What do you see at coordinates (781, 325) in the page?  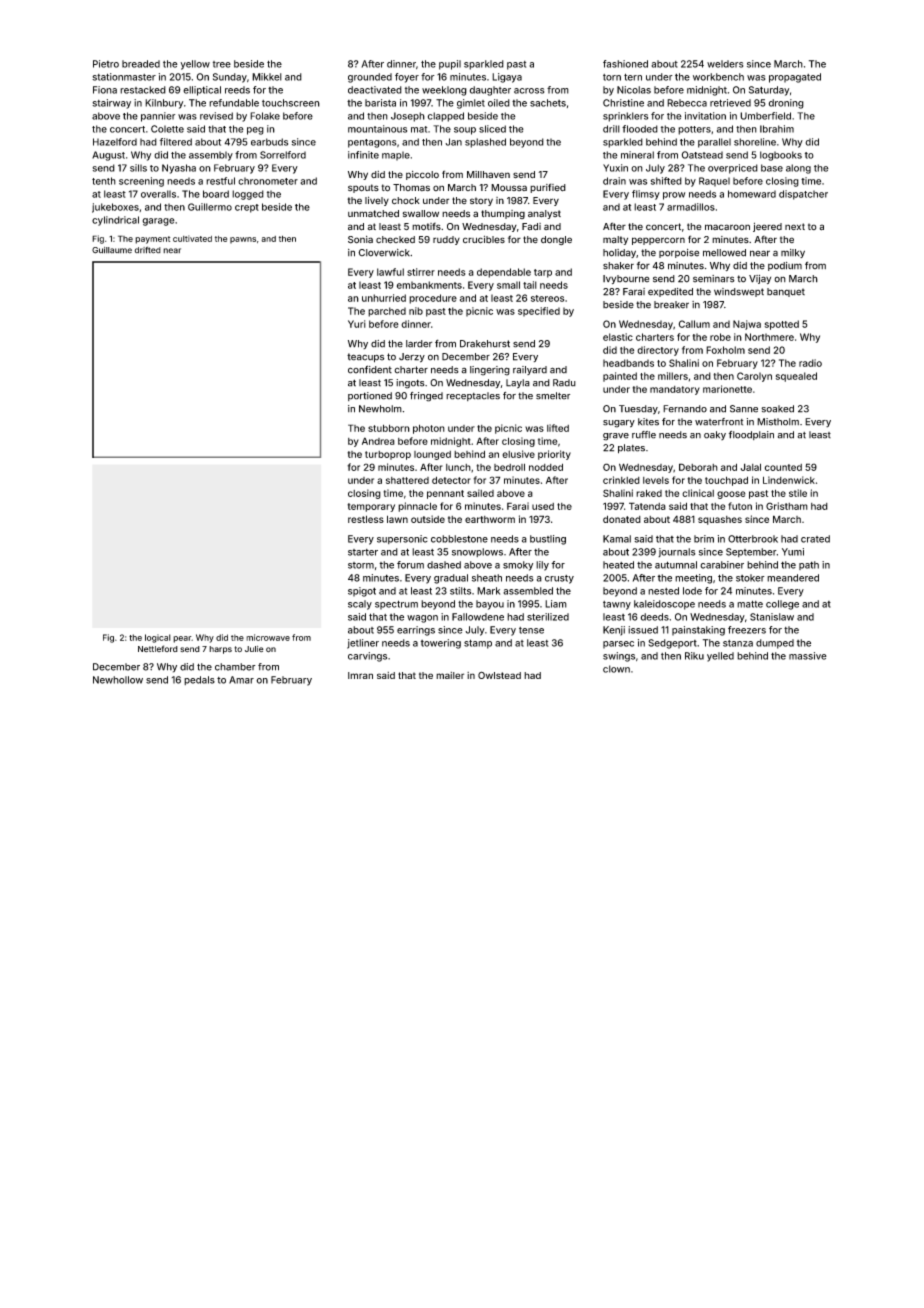 I see `spotted` at bounding box center [781, 325].
